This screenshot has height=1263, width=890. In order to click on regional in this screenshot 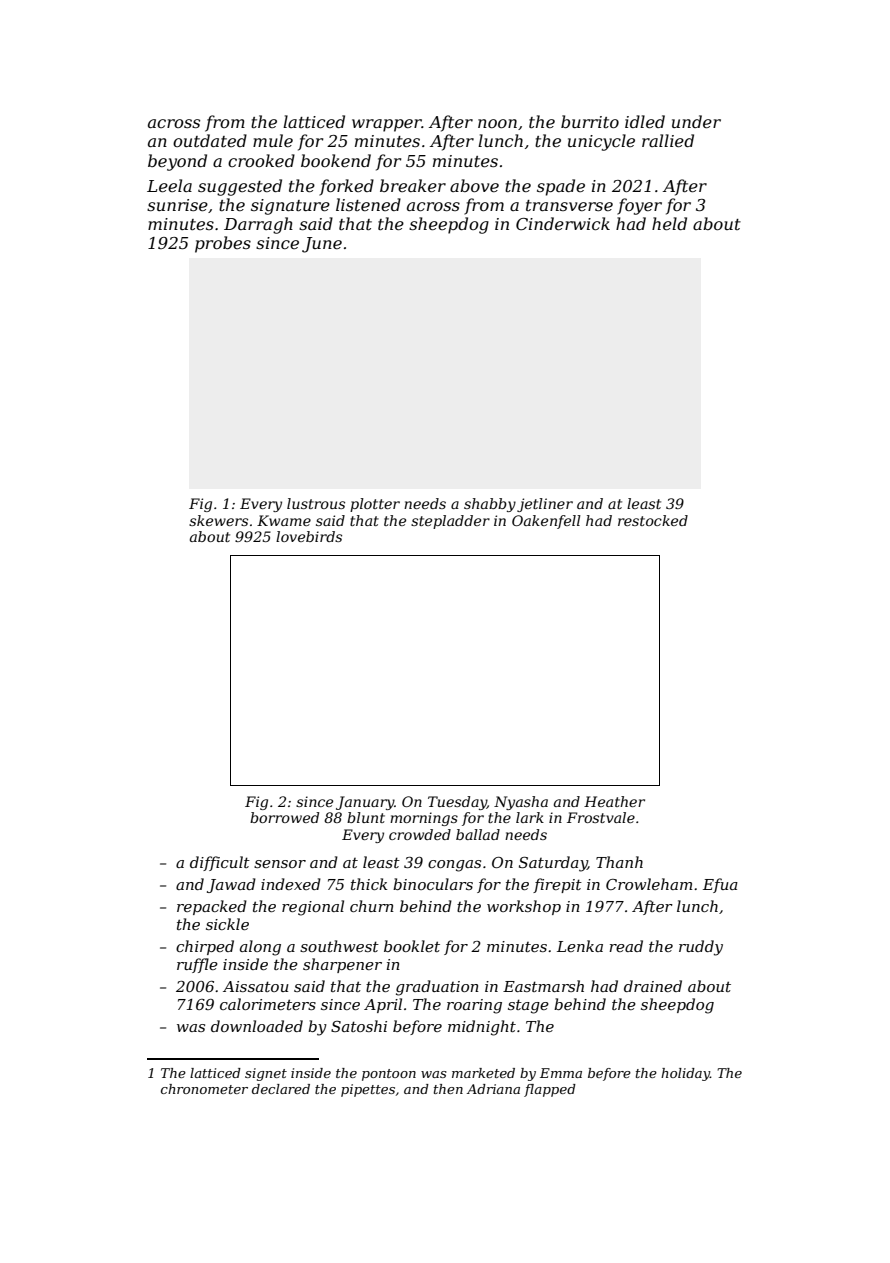, I will do `click(313, 908)`.
